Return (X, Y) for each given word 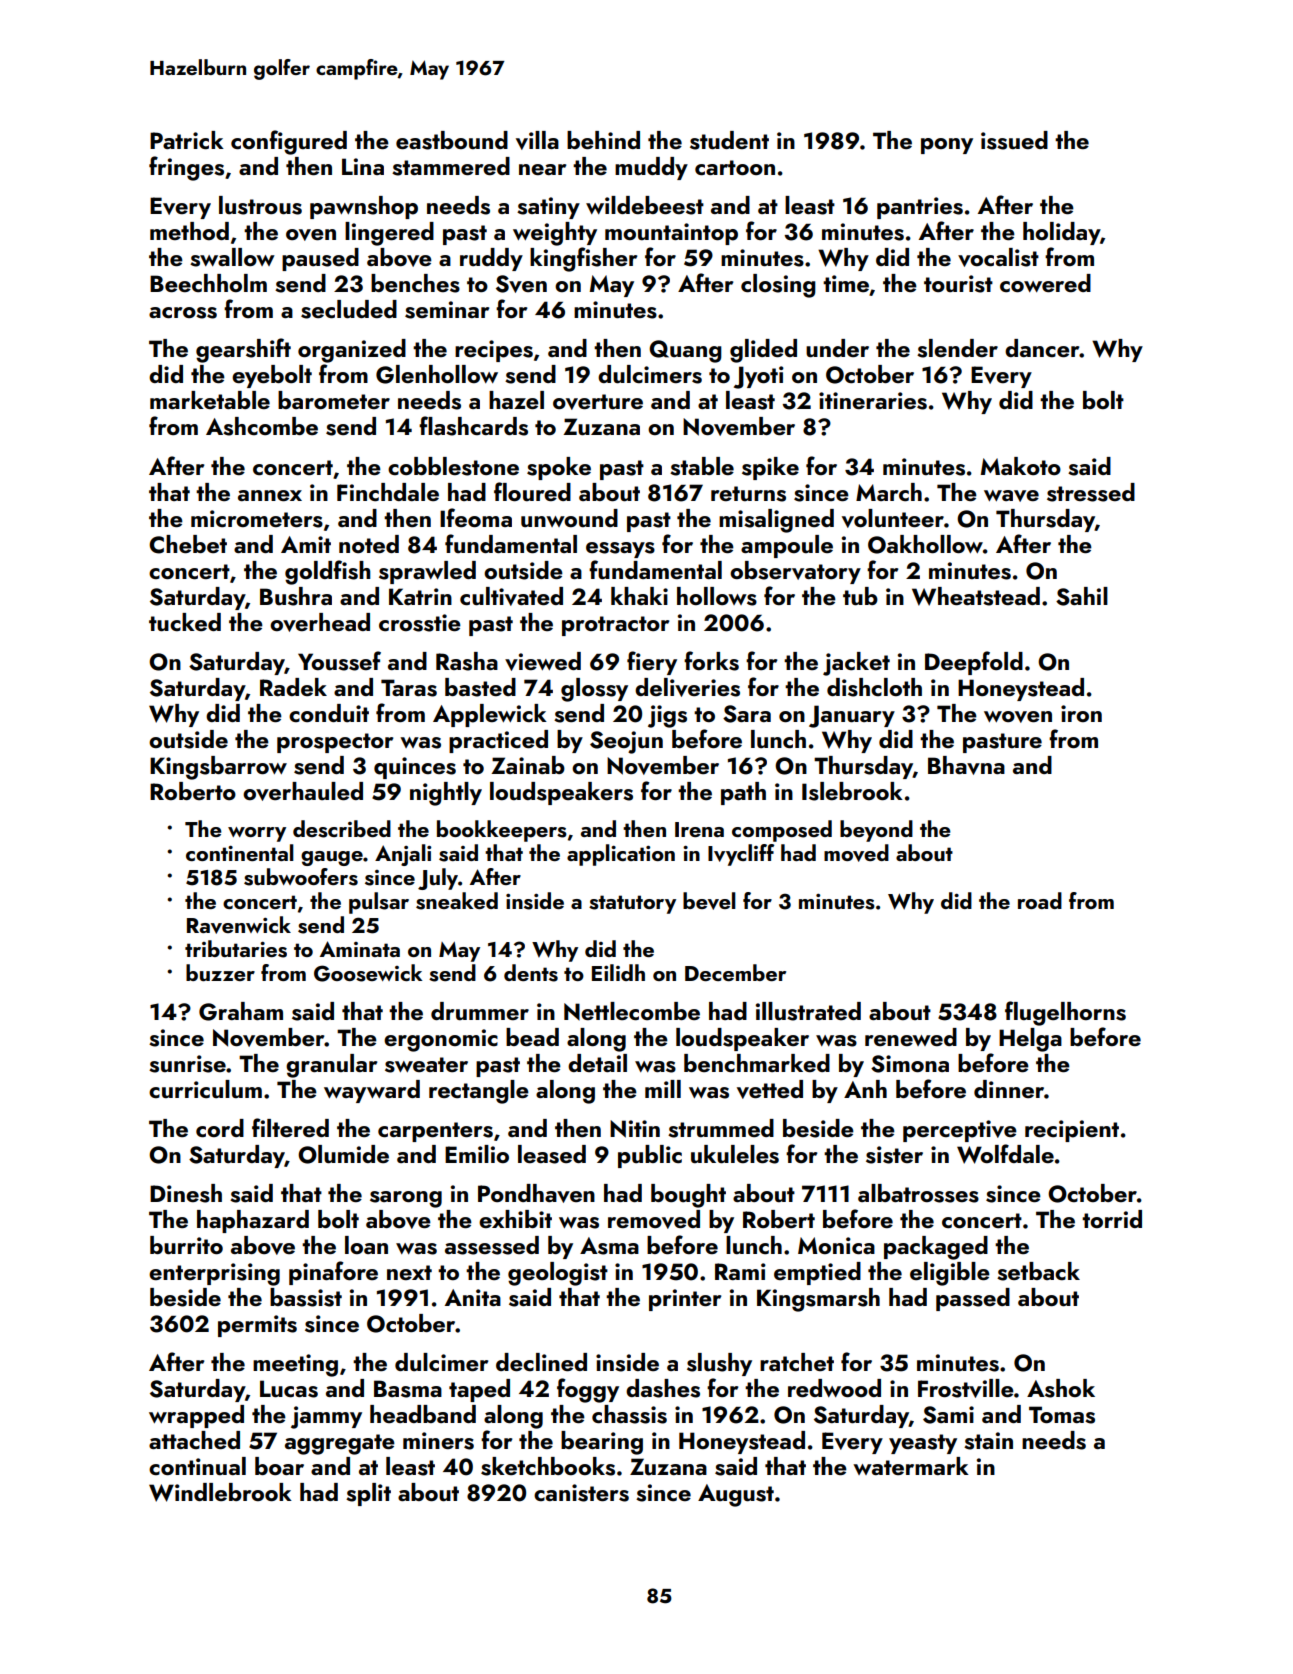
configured (289, 142)
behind (603, 140)
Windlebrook (220, 1492)
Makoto (1021, 466)
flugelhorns (1065, 1013)
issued (1014, 140)
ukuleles (735, 1154)
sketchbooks (548, 1466)
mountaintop (671, 234)
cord (220, 1128)
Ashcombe (262, 426)
